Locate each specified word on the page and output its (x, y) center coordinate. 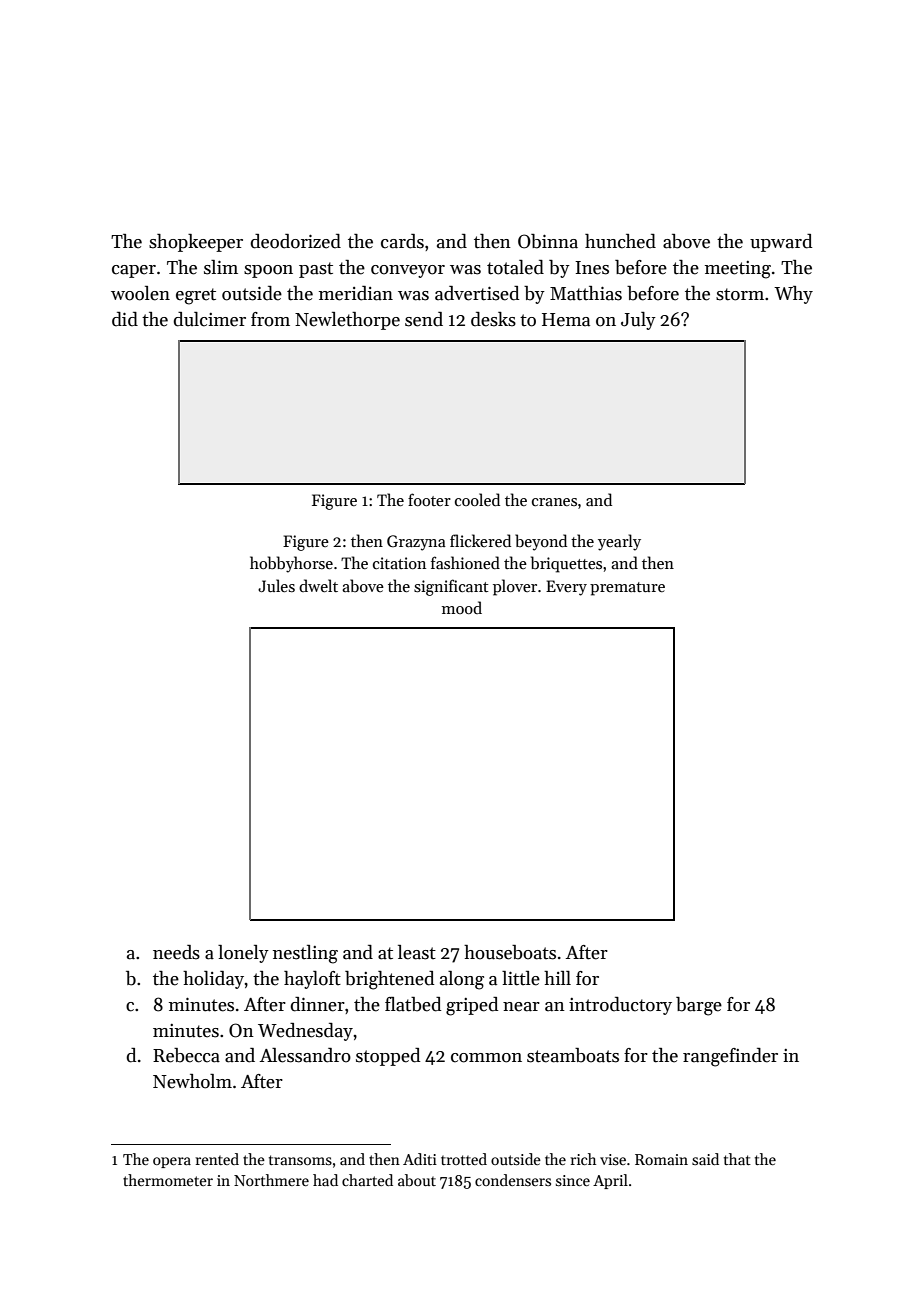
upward (781, 243)
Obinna (548, 241)
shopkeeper (196, 243)
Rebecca (186, 1055)
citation (399, 563)
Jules (276, 585)
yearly (619, 542)
